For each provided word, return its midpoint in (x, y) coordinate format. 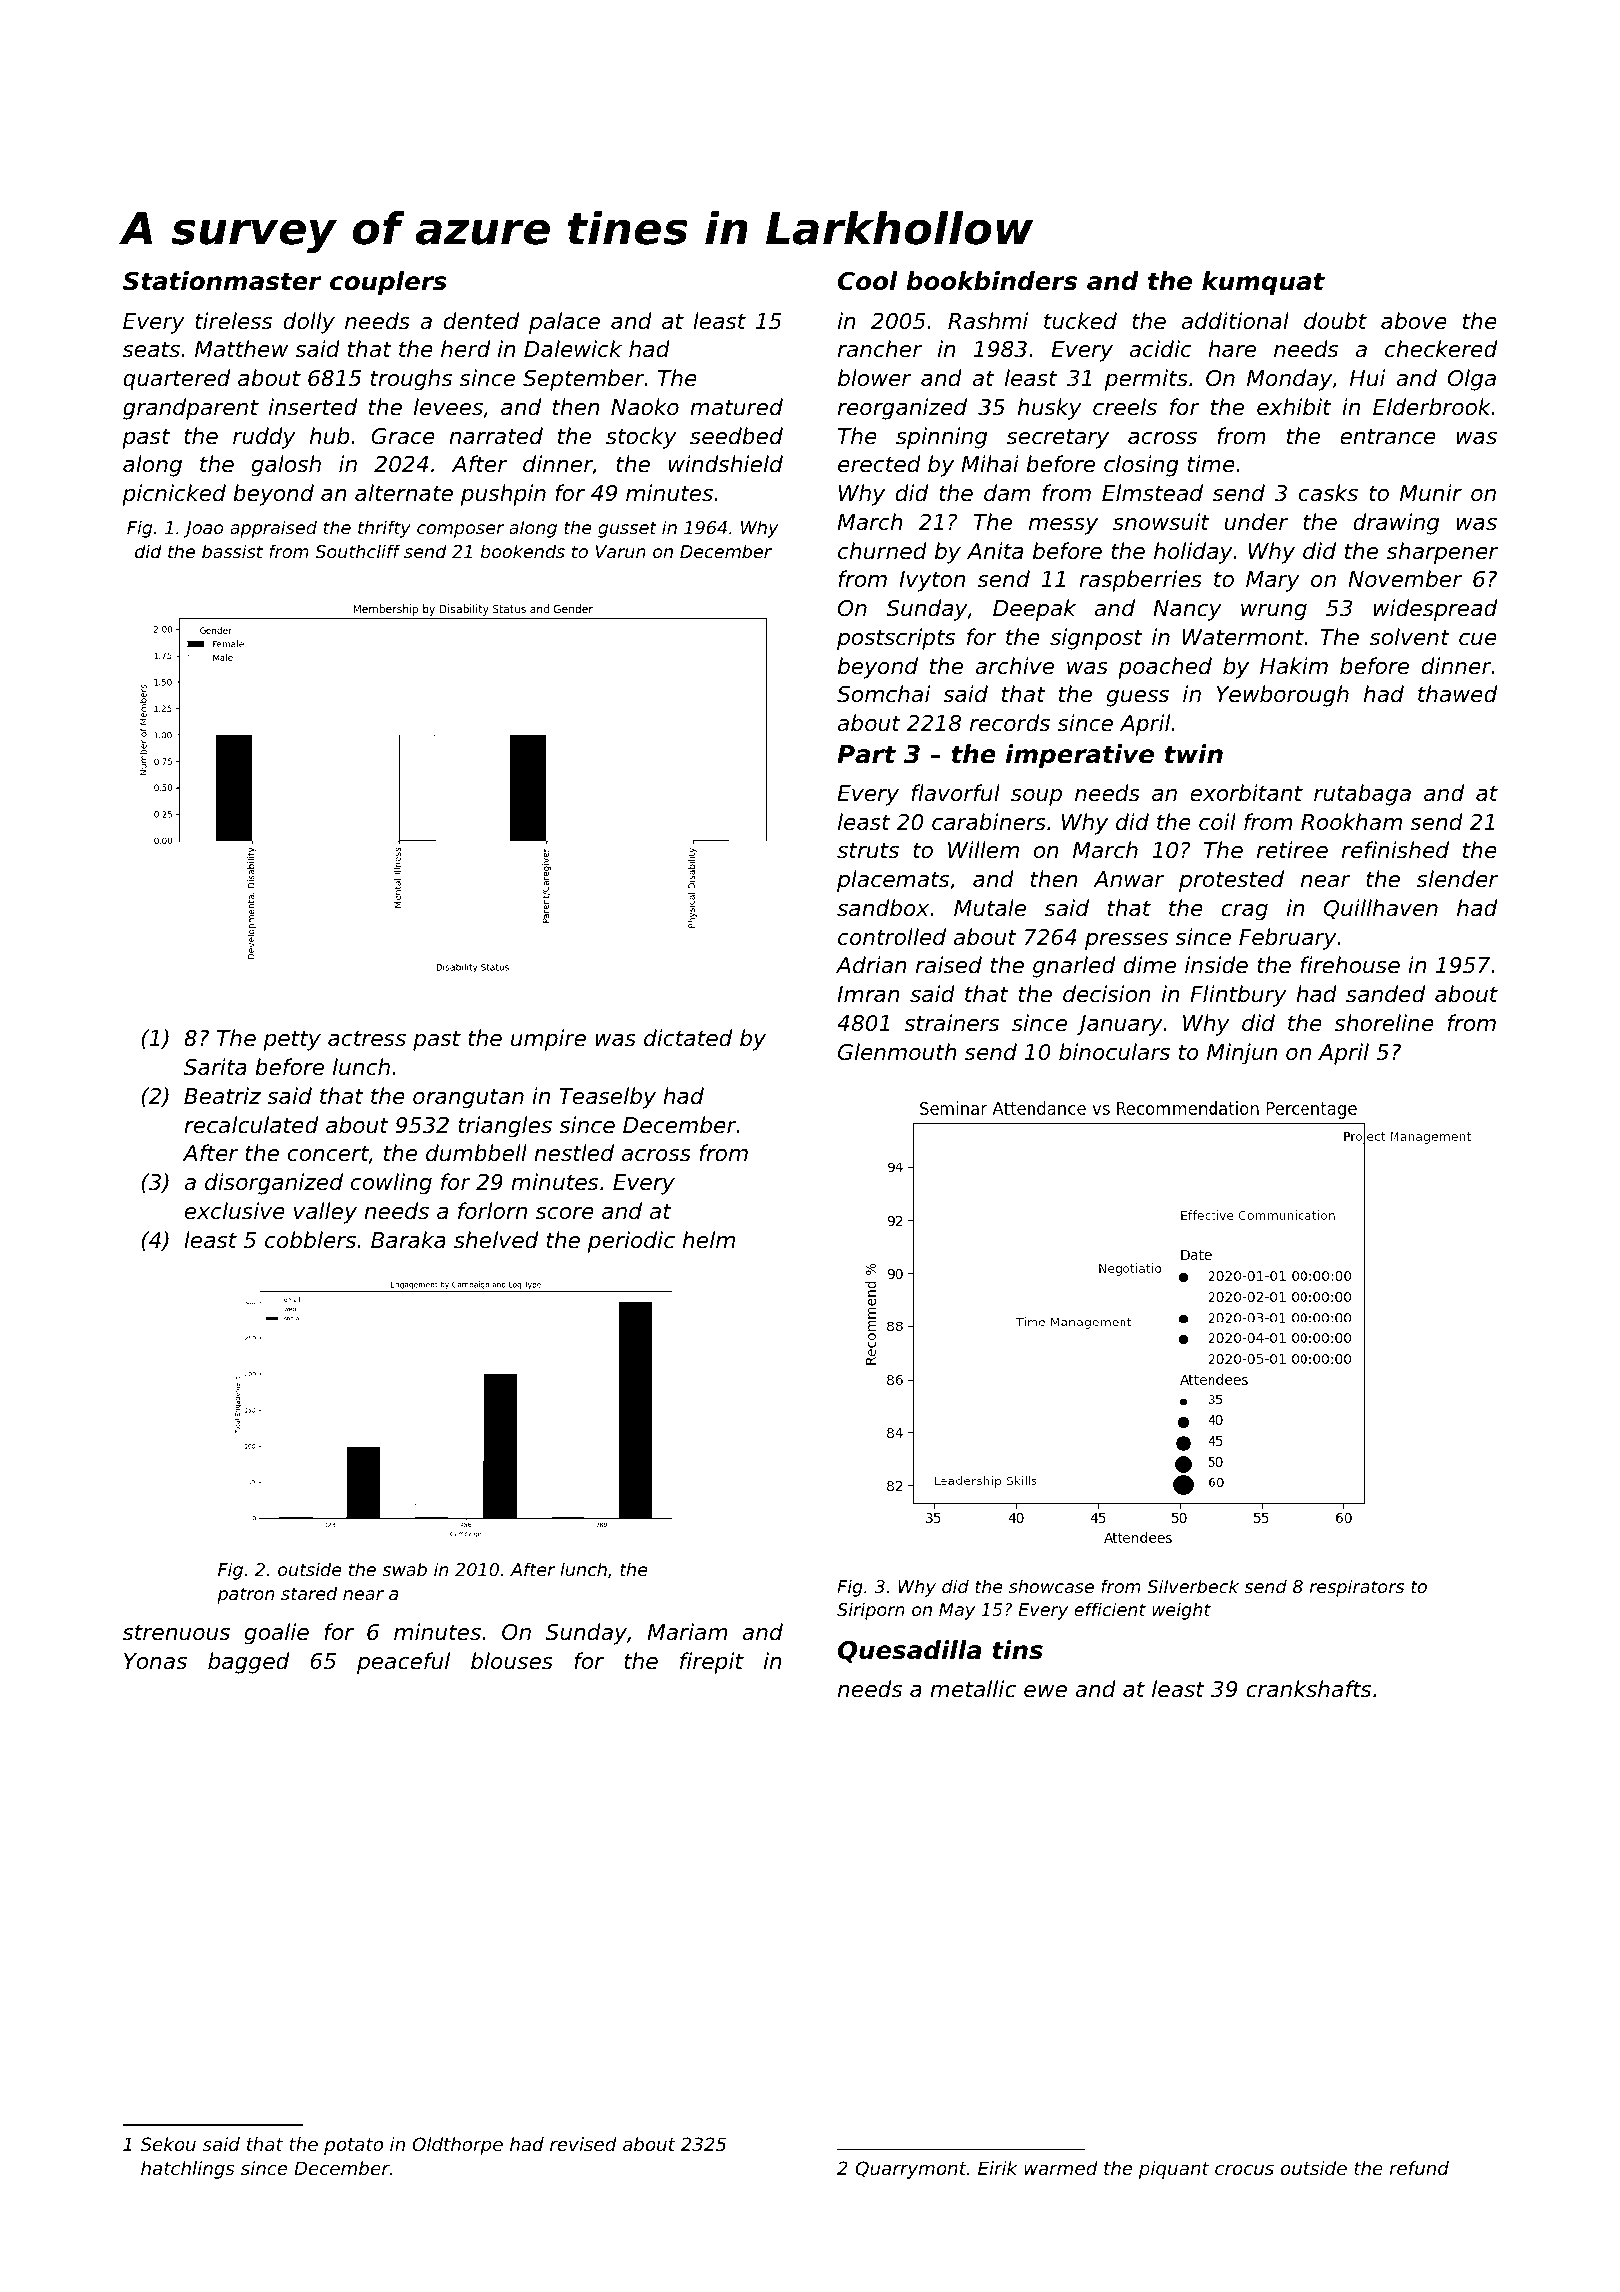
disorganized (274, 1184)
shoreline (1384, 1023)
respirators (1356, 1588)
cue (1478, 639)
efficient (1110, 1609)
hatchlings (187, 2170)
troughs (411, 380)
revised (583, 2144)
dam (1007, 493)
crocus (1244, 2170)
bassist (232, 551)
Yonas (155, 1661)
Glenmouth (897, 1052)
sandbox (883, 908)
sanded (1385, 994)
